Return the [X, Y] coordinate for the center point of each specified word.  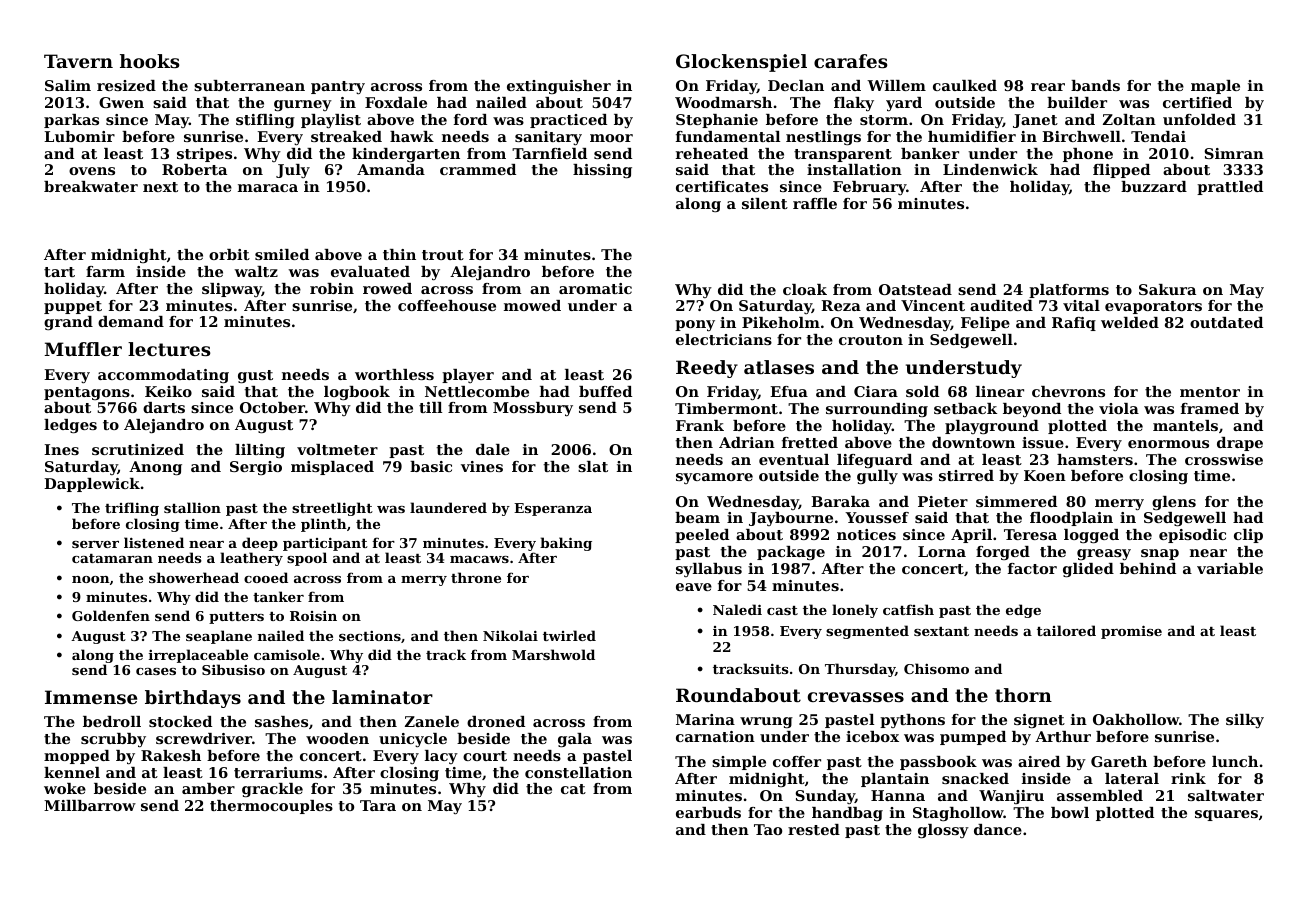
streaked [346, 136]
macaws [479, 559]
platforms [1069, 291]
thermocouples [271, 807]
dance [998, 829]
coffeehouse [447, 305]
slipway [232, 290]
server [95, 544]
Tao [768, 829]
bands [1095, 85]
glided [1088, 570]
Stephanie [717, 121]
